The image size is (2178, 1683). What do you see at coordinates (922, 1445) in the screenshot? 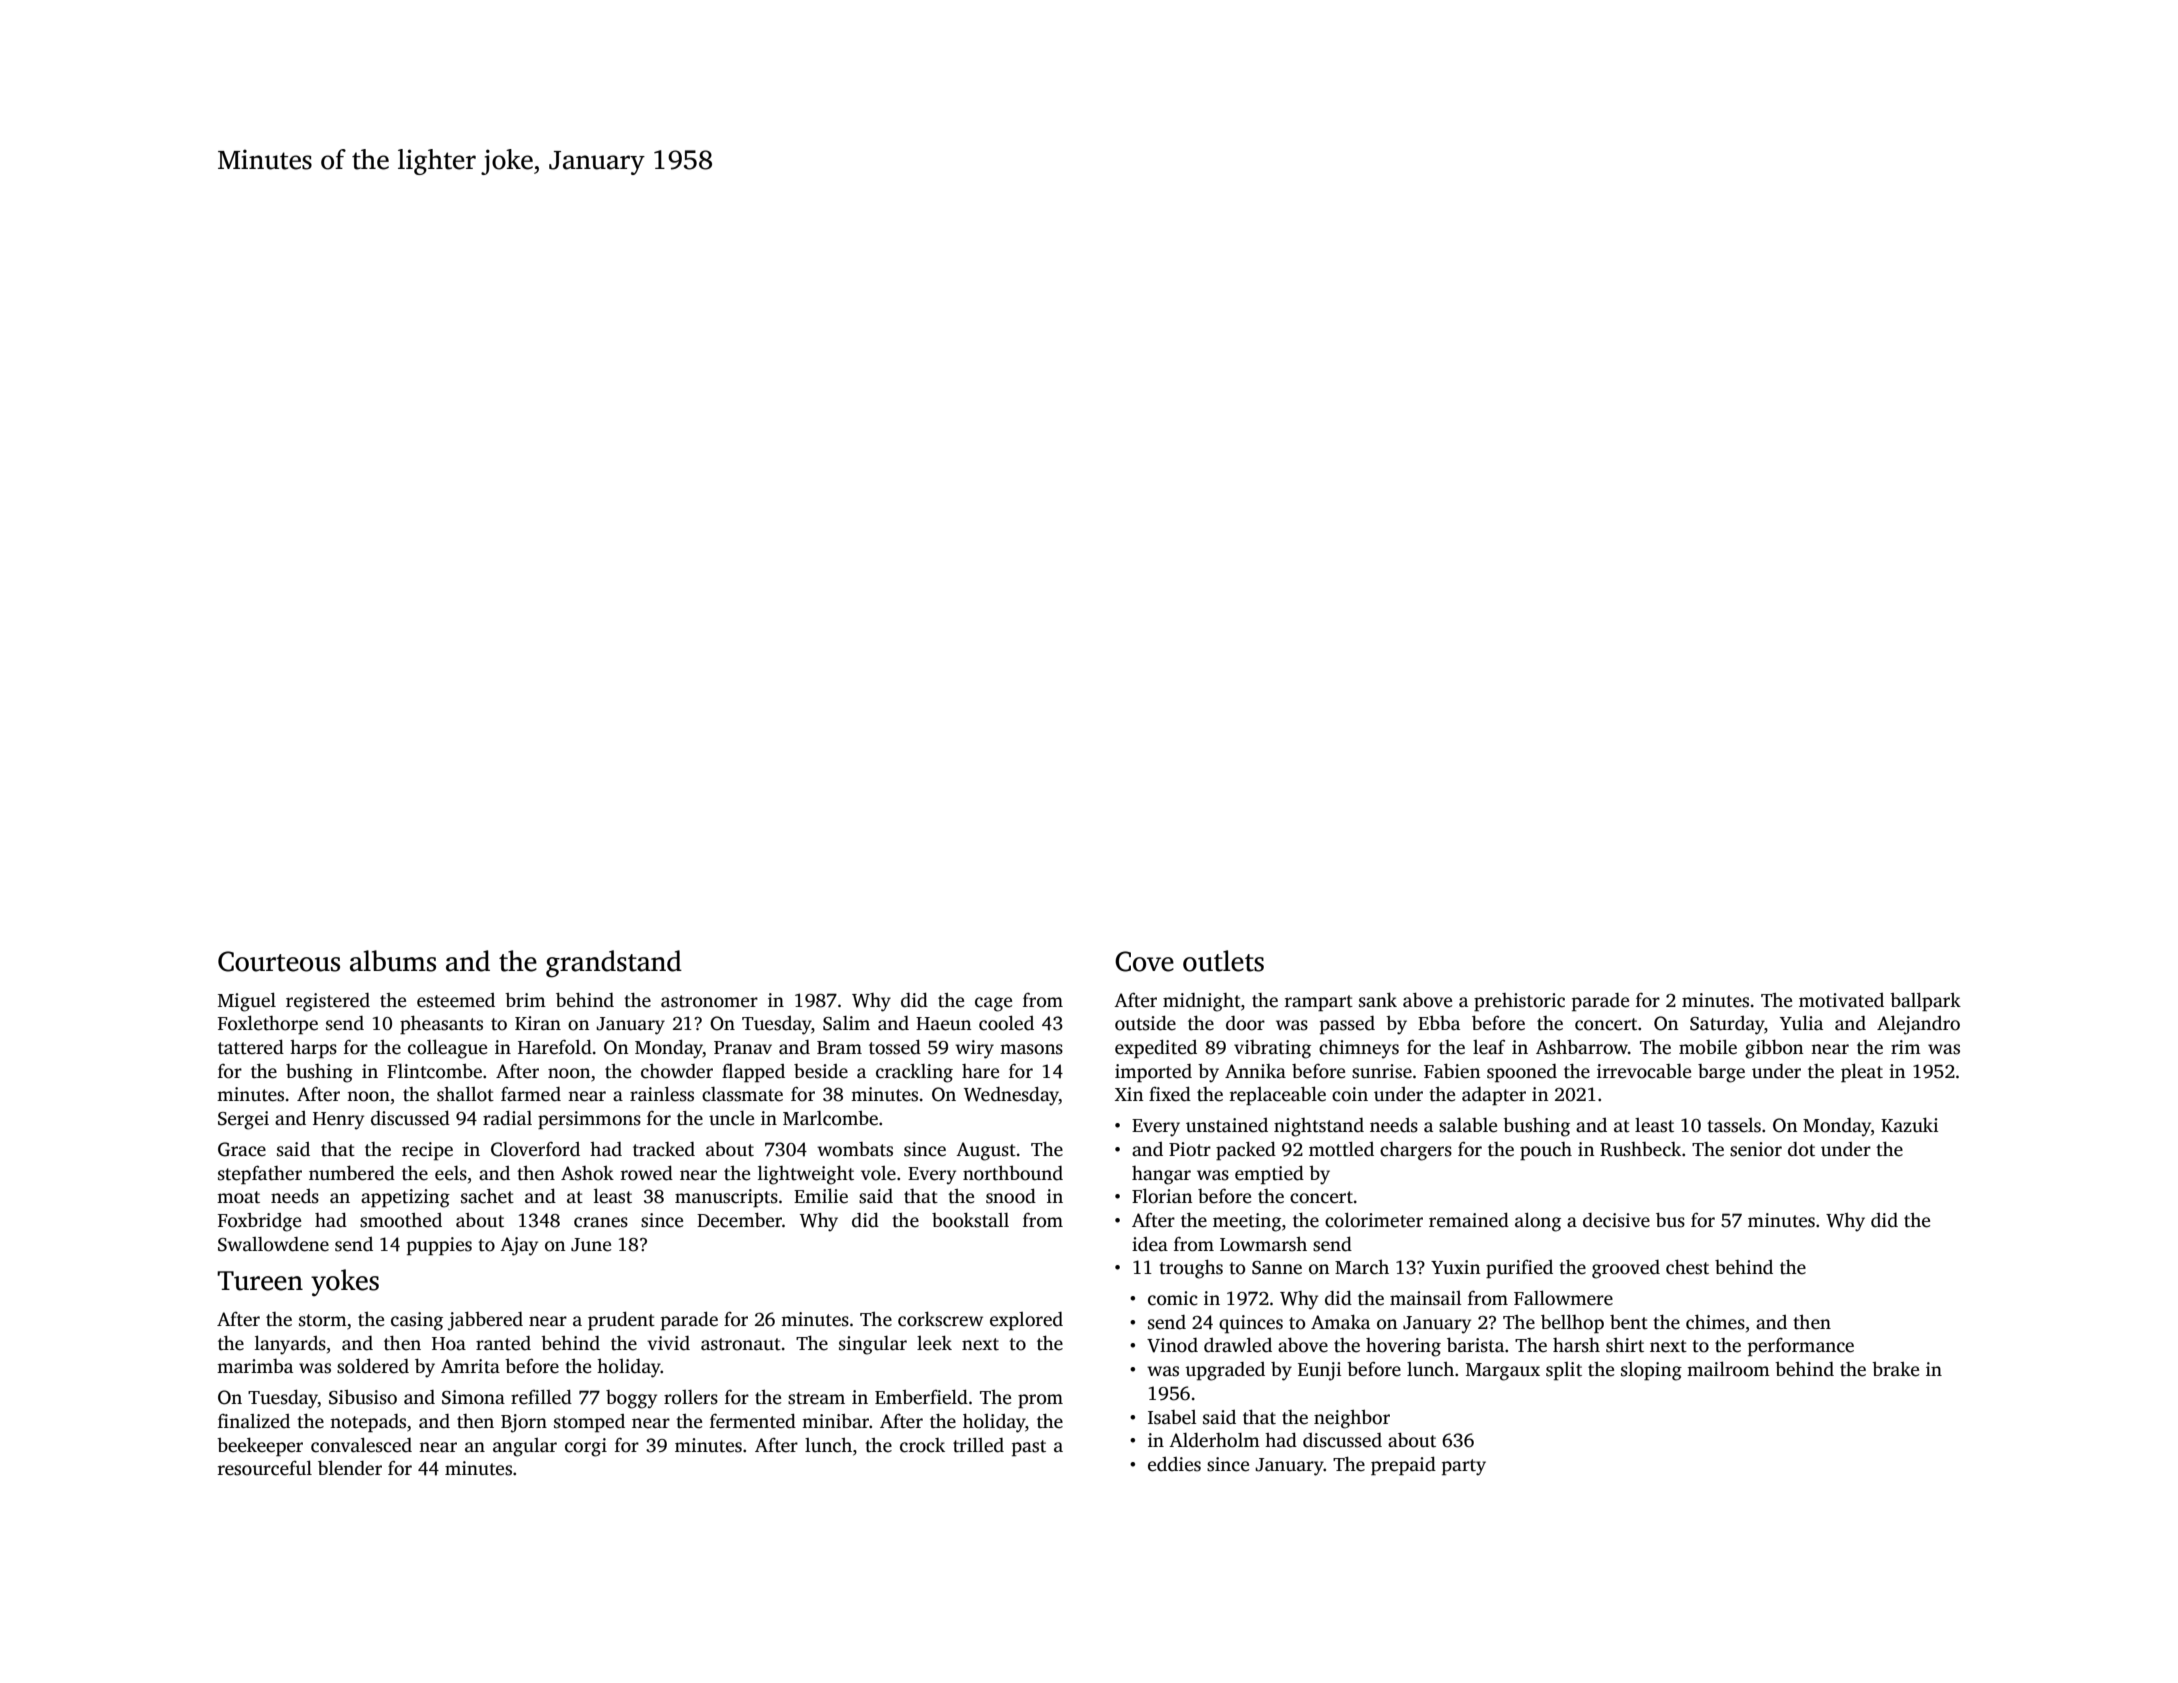
I see `crock` at bounding box center [922, 1445].
